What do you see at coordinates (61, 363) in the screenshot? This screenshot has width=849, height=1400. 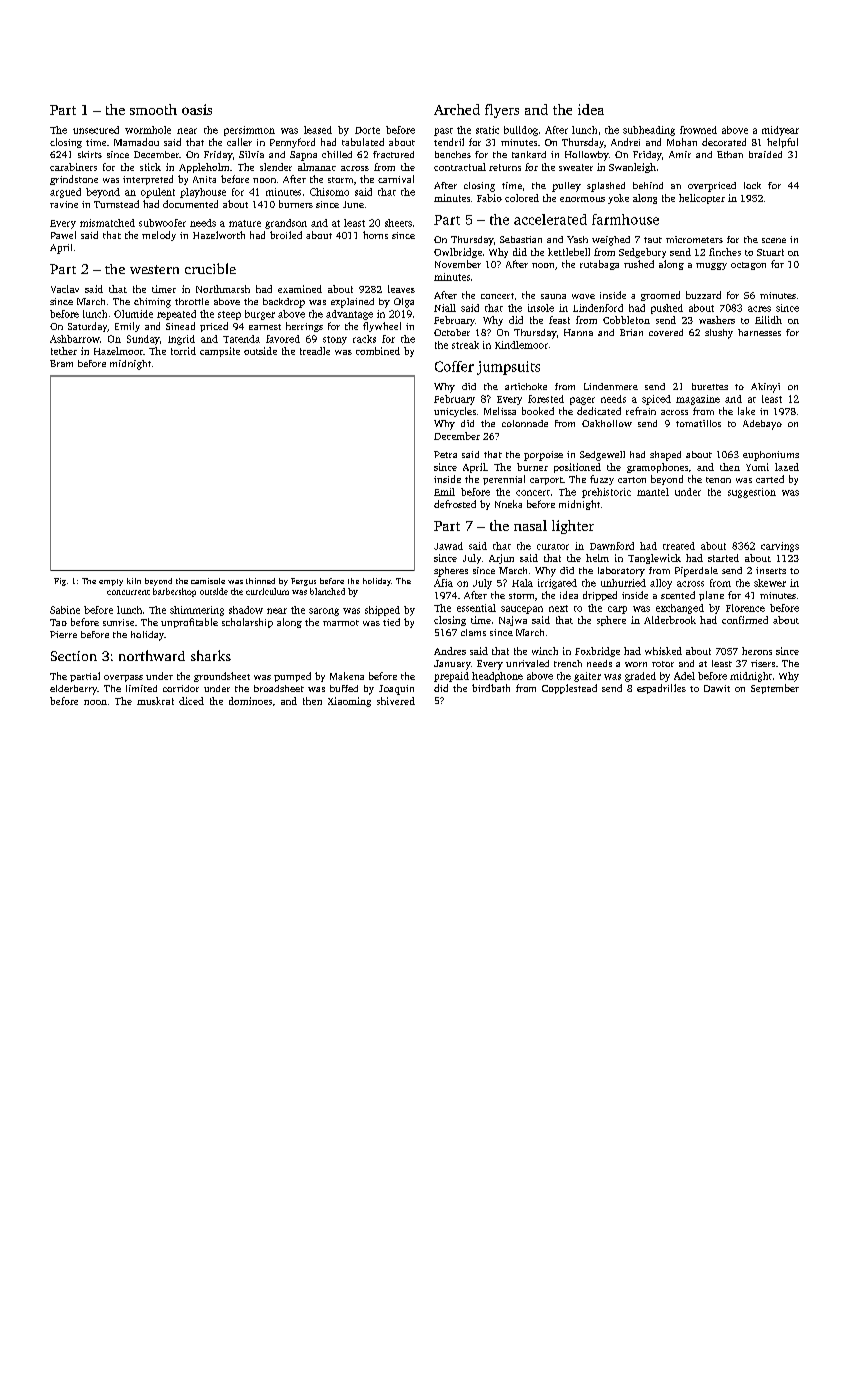 I see `Bram` at bounding box center [61, 363].
